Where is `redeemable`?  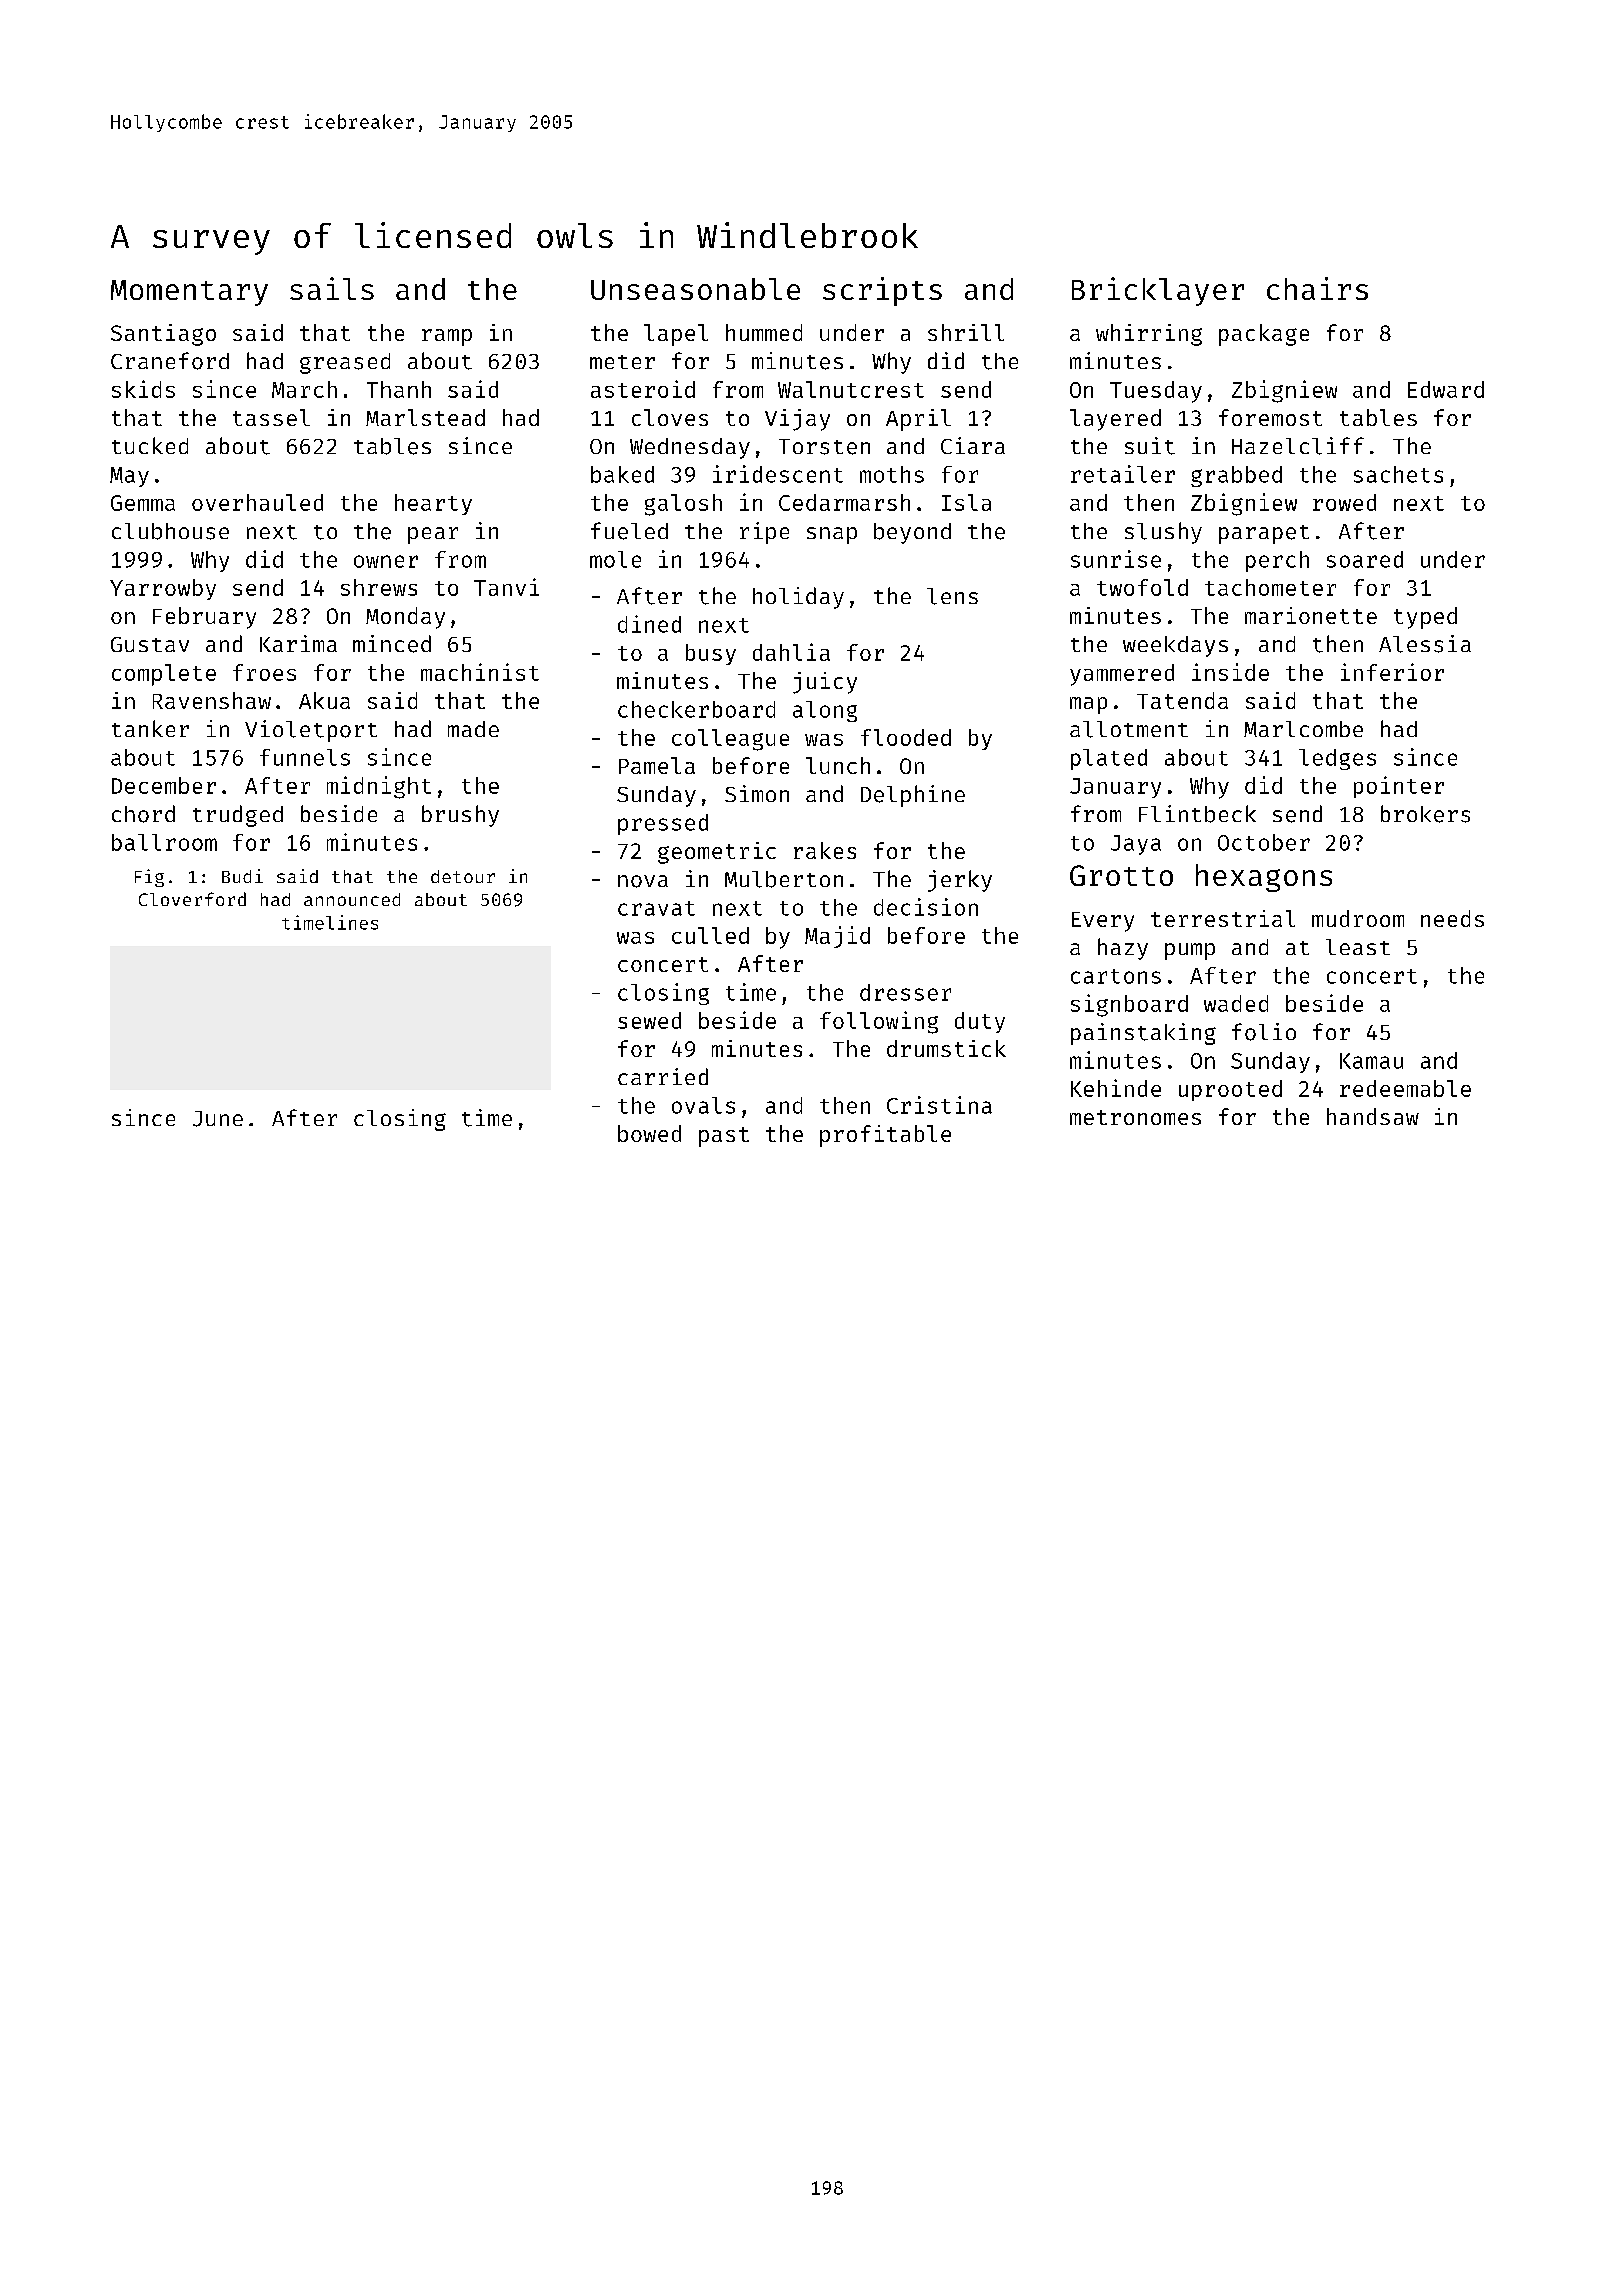
redeemable is located at coordinates (1405, 1088).
